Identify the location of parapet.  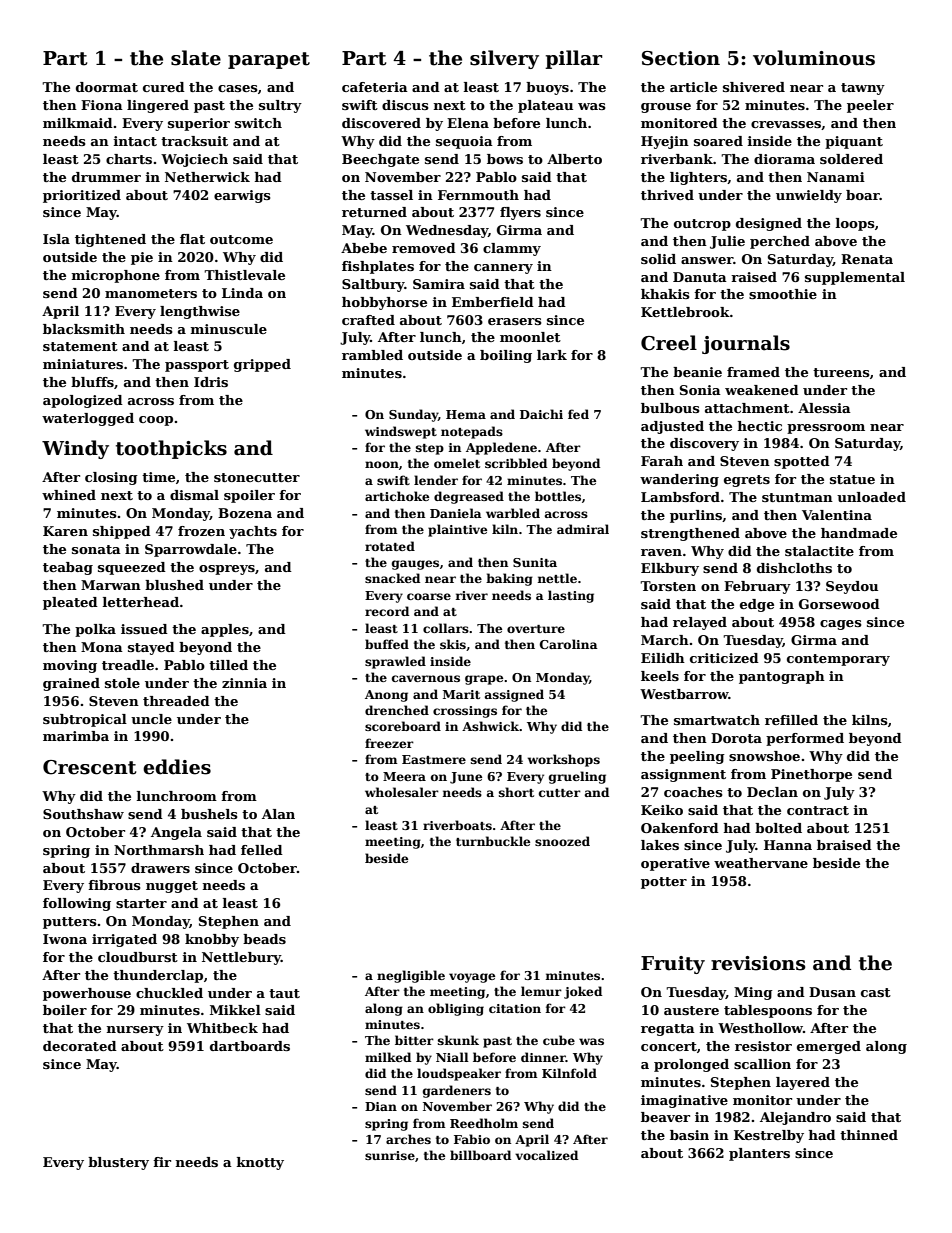
(269, 60).
